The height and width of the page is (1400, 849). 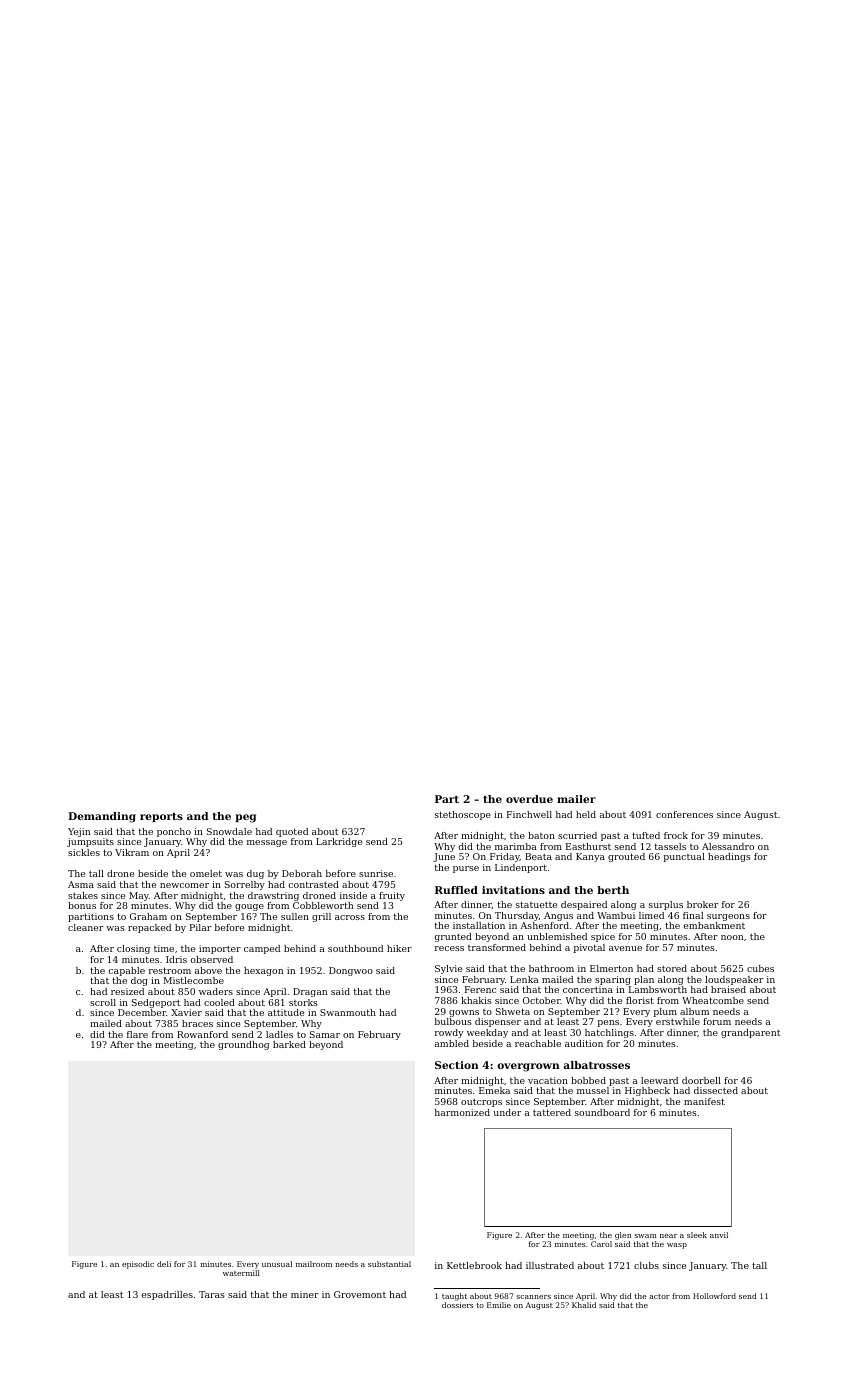 What do you see at coordinates (463, 815) in the page?
I see `stethoscope` at bounding box center [463, 815].
